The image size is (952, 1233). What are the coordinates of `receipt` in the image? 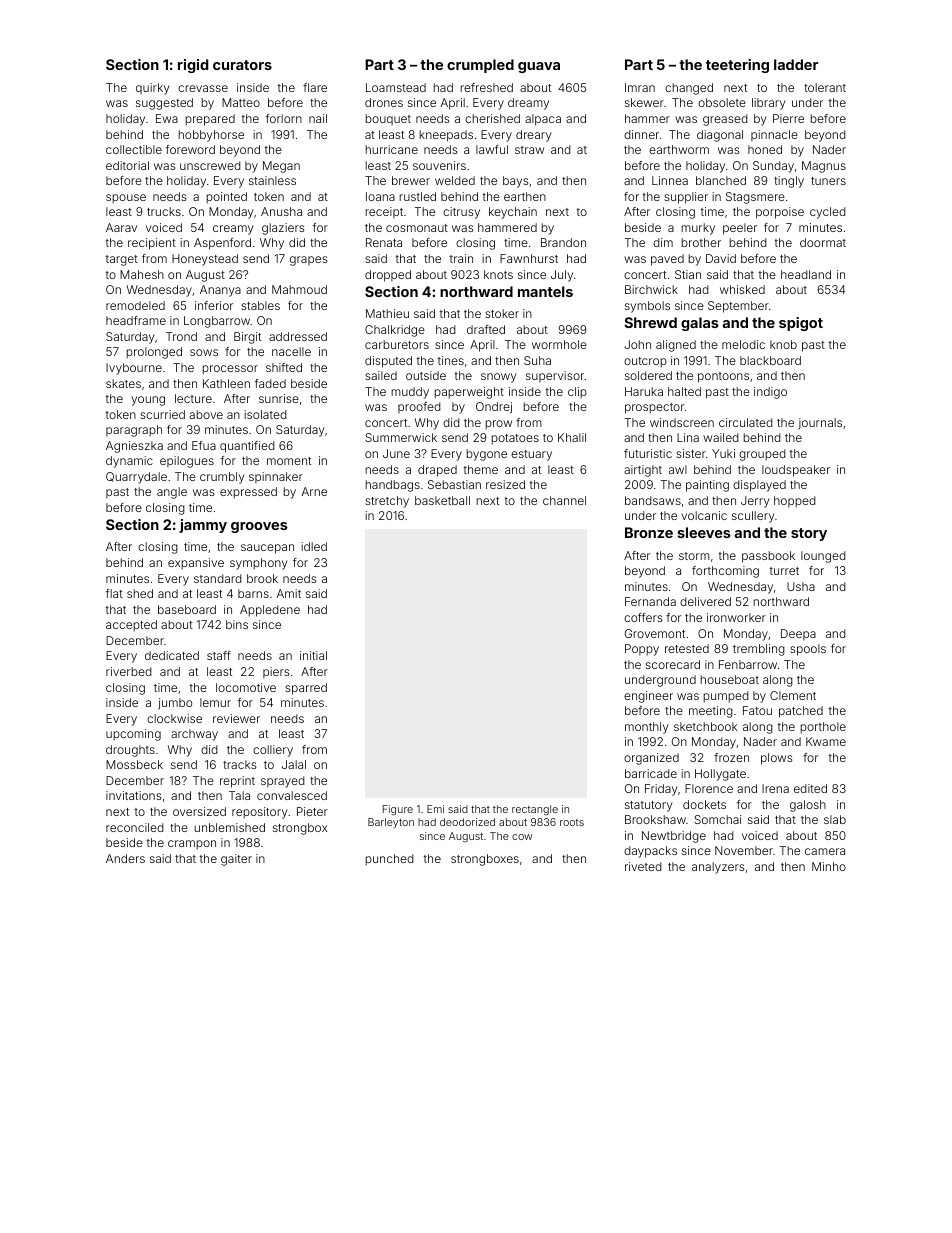 It's located at (384, 212).
